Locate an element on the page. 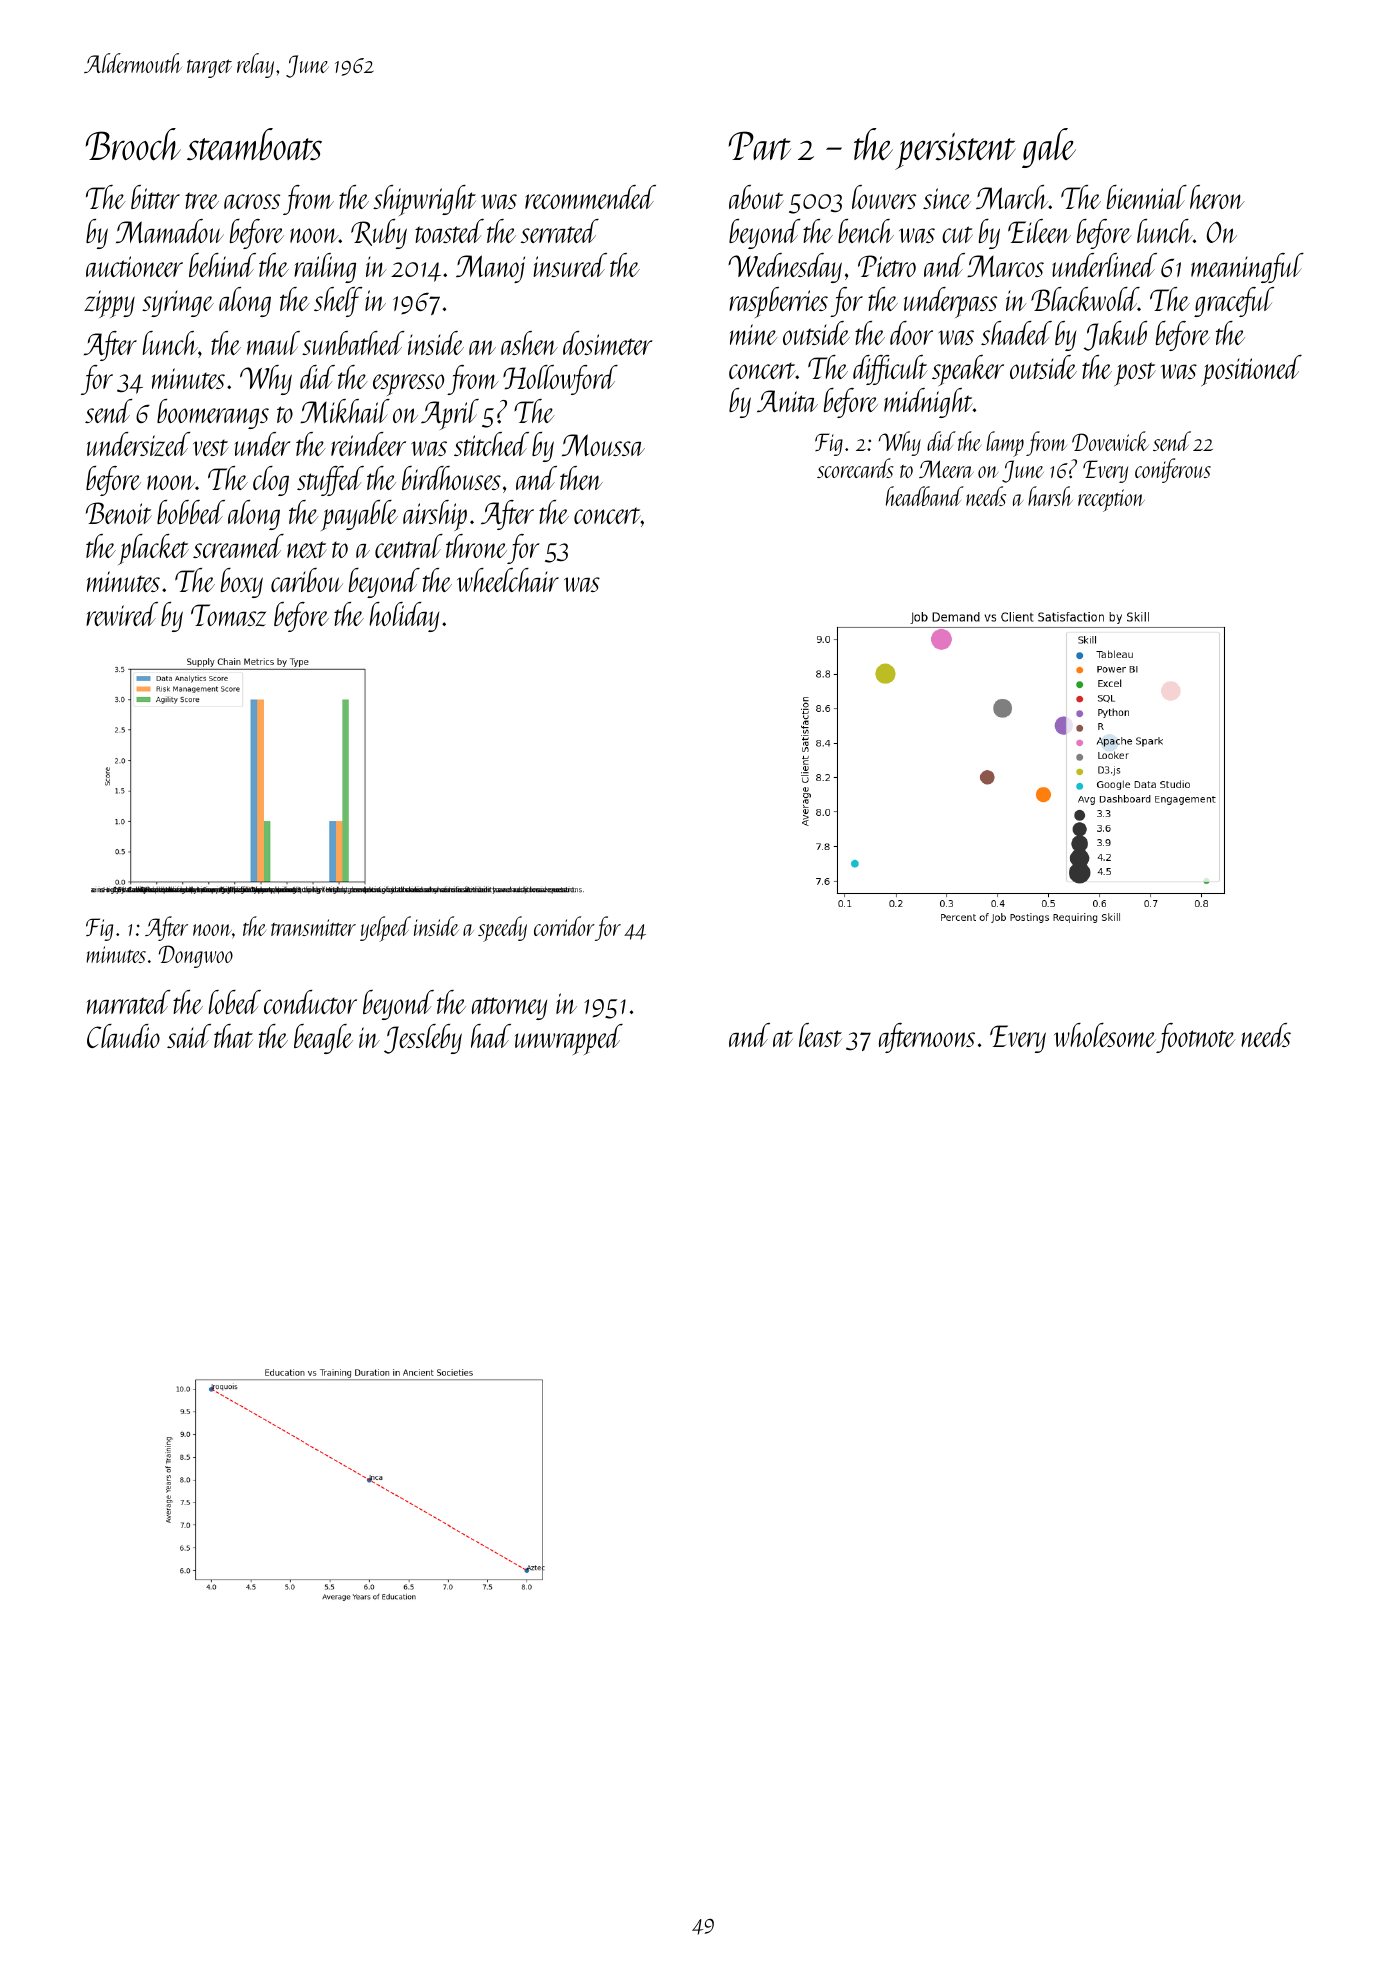 The image size is (1386, 1969). biennial is located at coordinates (1147, 197).
